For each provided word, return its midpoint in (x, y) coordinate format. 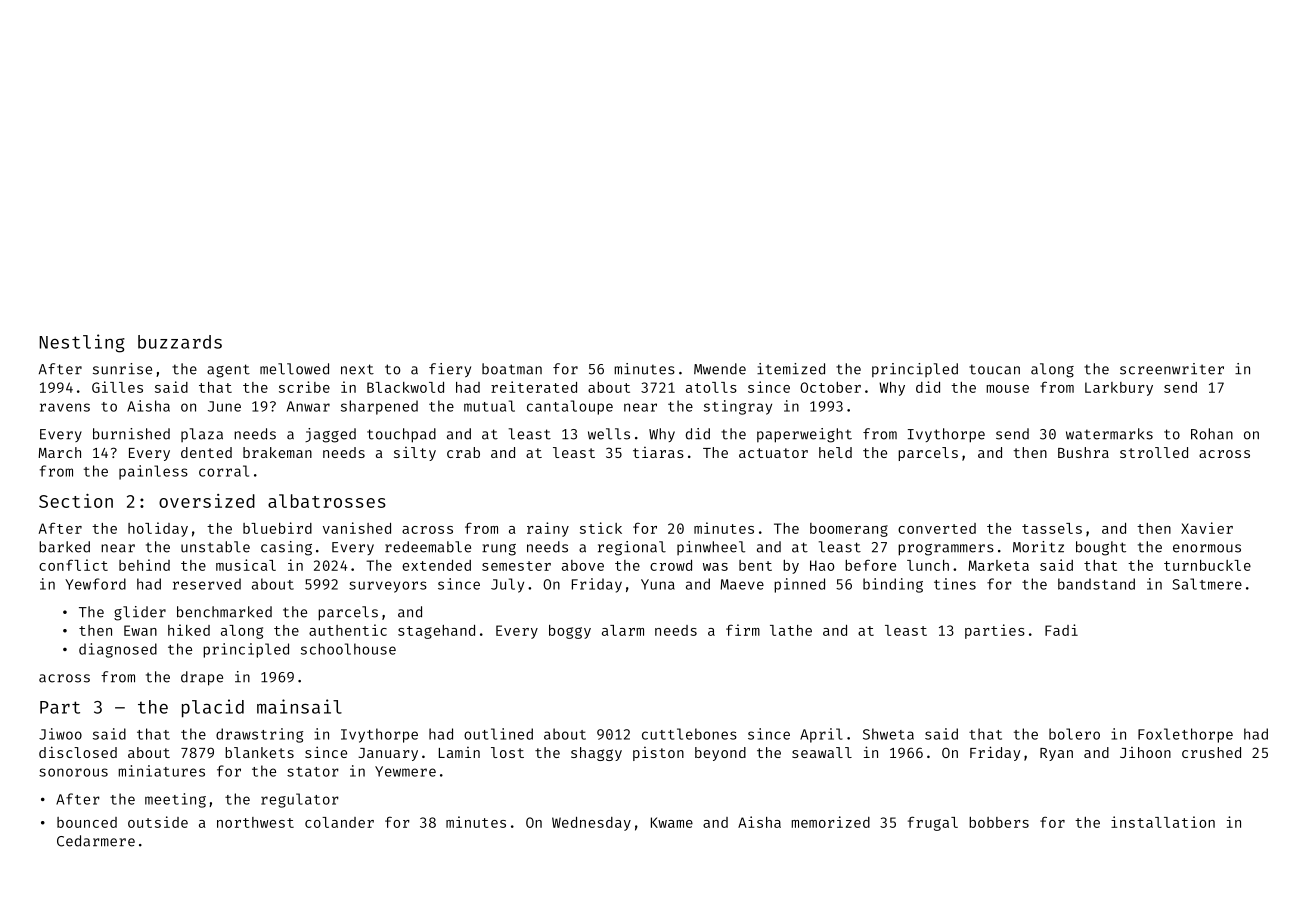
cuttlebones (689, 734)
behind (144, 565)
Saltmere (1207, 584)
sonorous (73, 772)
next (357, 369)
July (507, 585)
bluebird (277, 528)
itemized (791, 369)
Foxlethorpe (1185, 735)
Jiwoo (60, 734)
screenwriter (1172, 369)
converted (937, 528)
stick (601, 528)
